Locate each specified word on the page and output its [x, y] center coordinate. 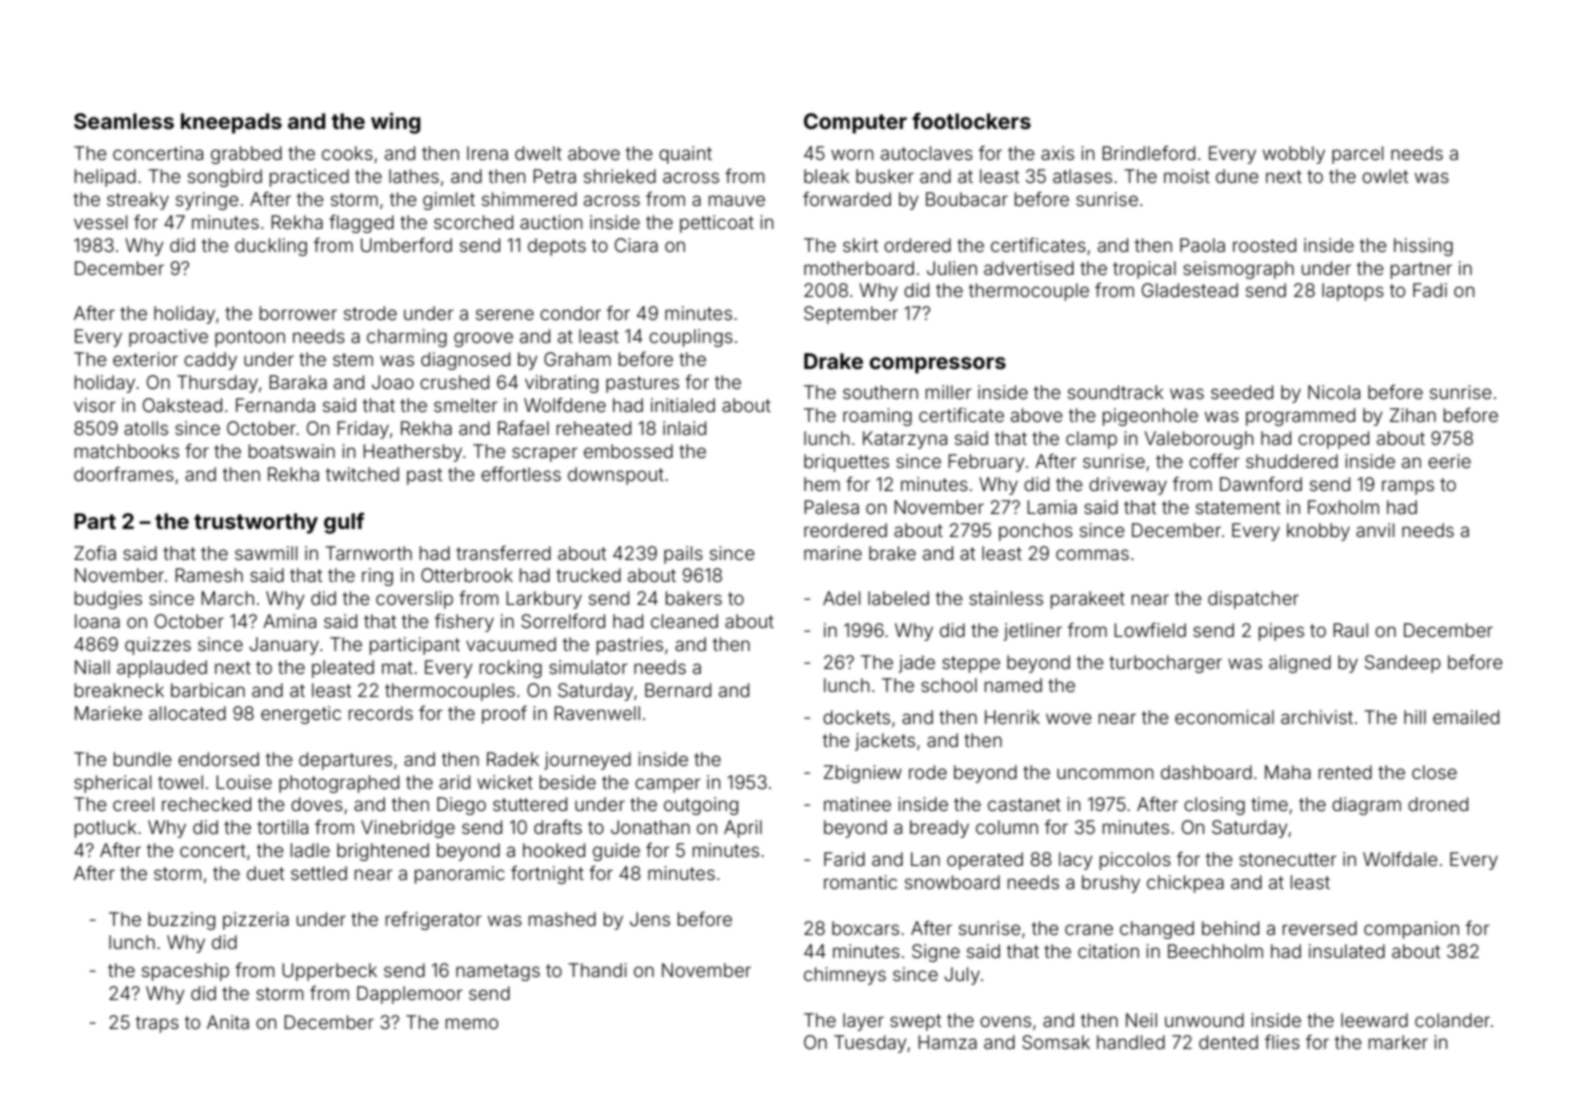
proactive [168, 338]
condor [570, 313]
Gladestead [1190, 290]
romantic [860, 882]
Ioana [97, 621]
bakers [694, 598]
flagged [361, 223]
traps [157, 1024]
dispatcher [1253, 600]
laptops [1353, 292]
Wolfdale [1400, 858]
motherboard [859, 268]
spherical [112, 784]
